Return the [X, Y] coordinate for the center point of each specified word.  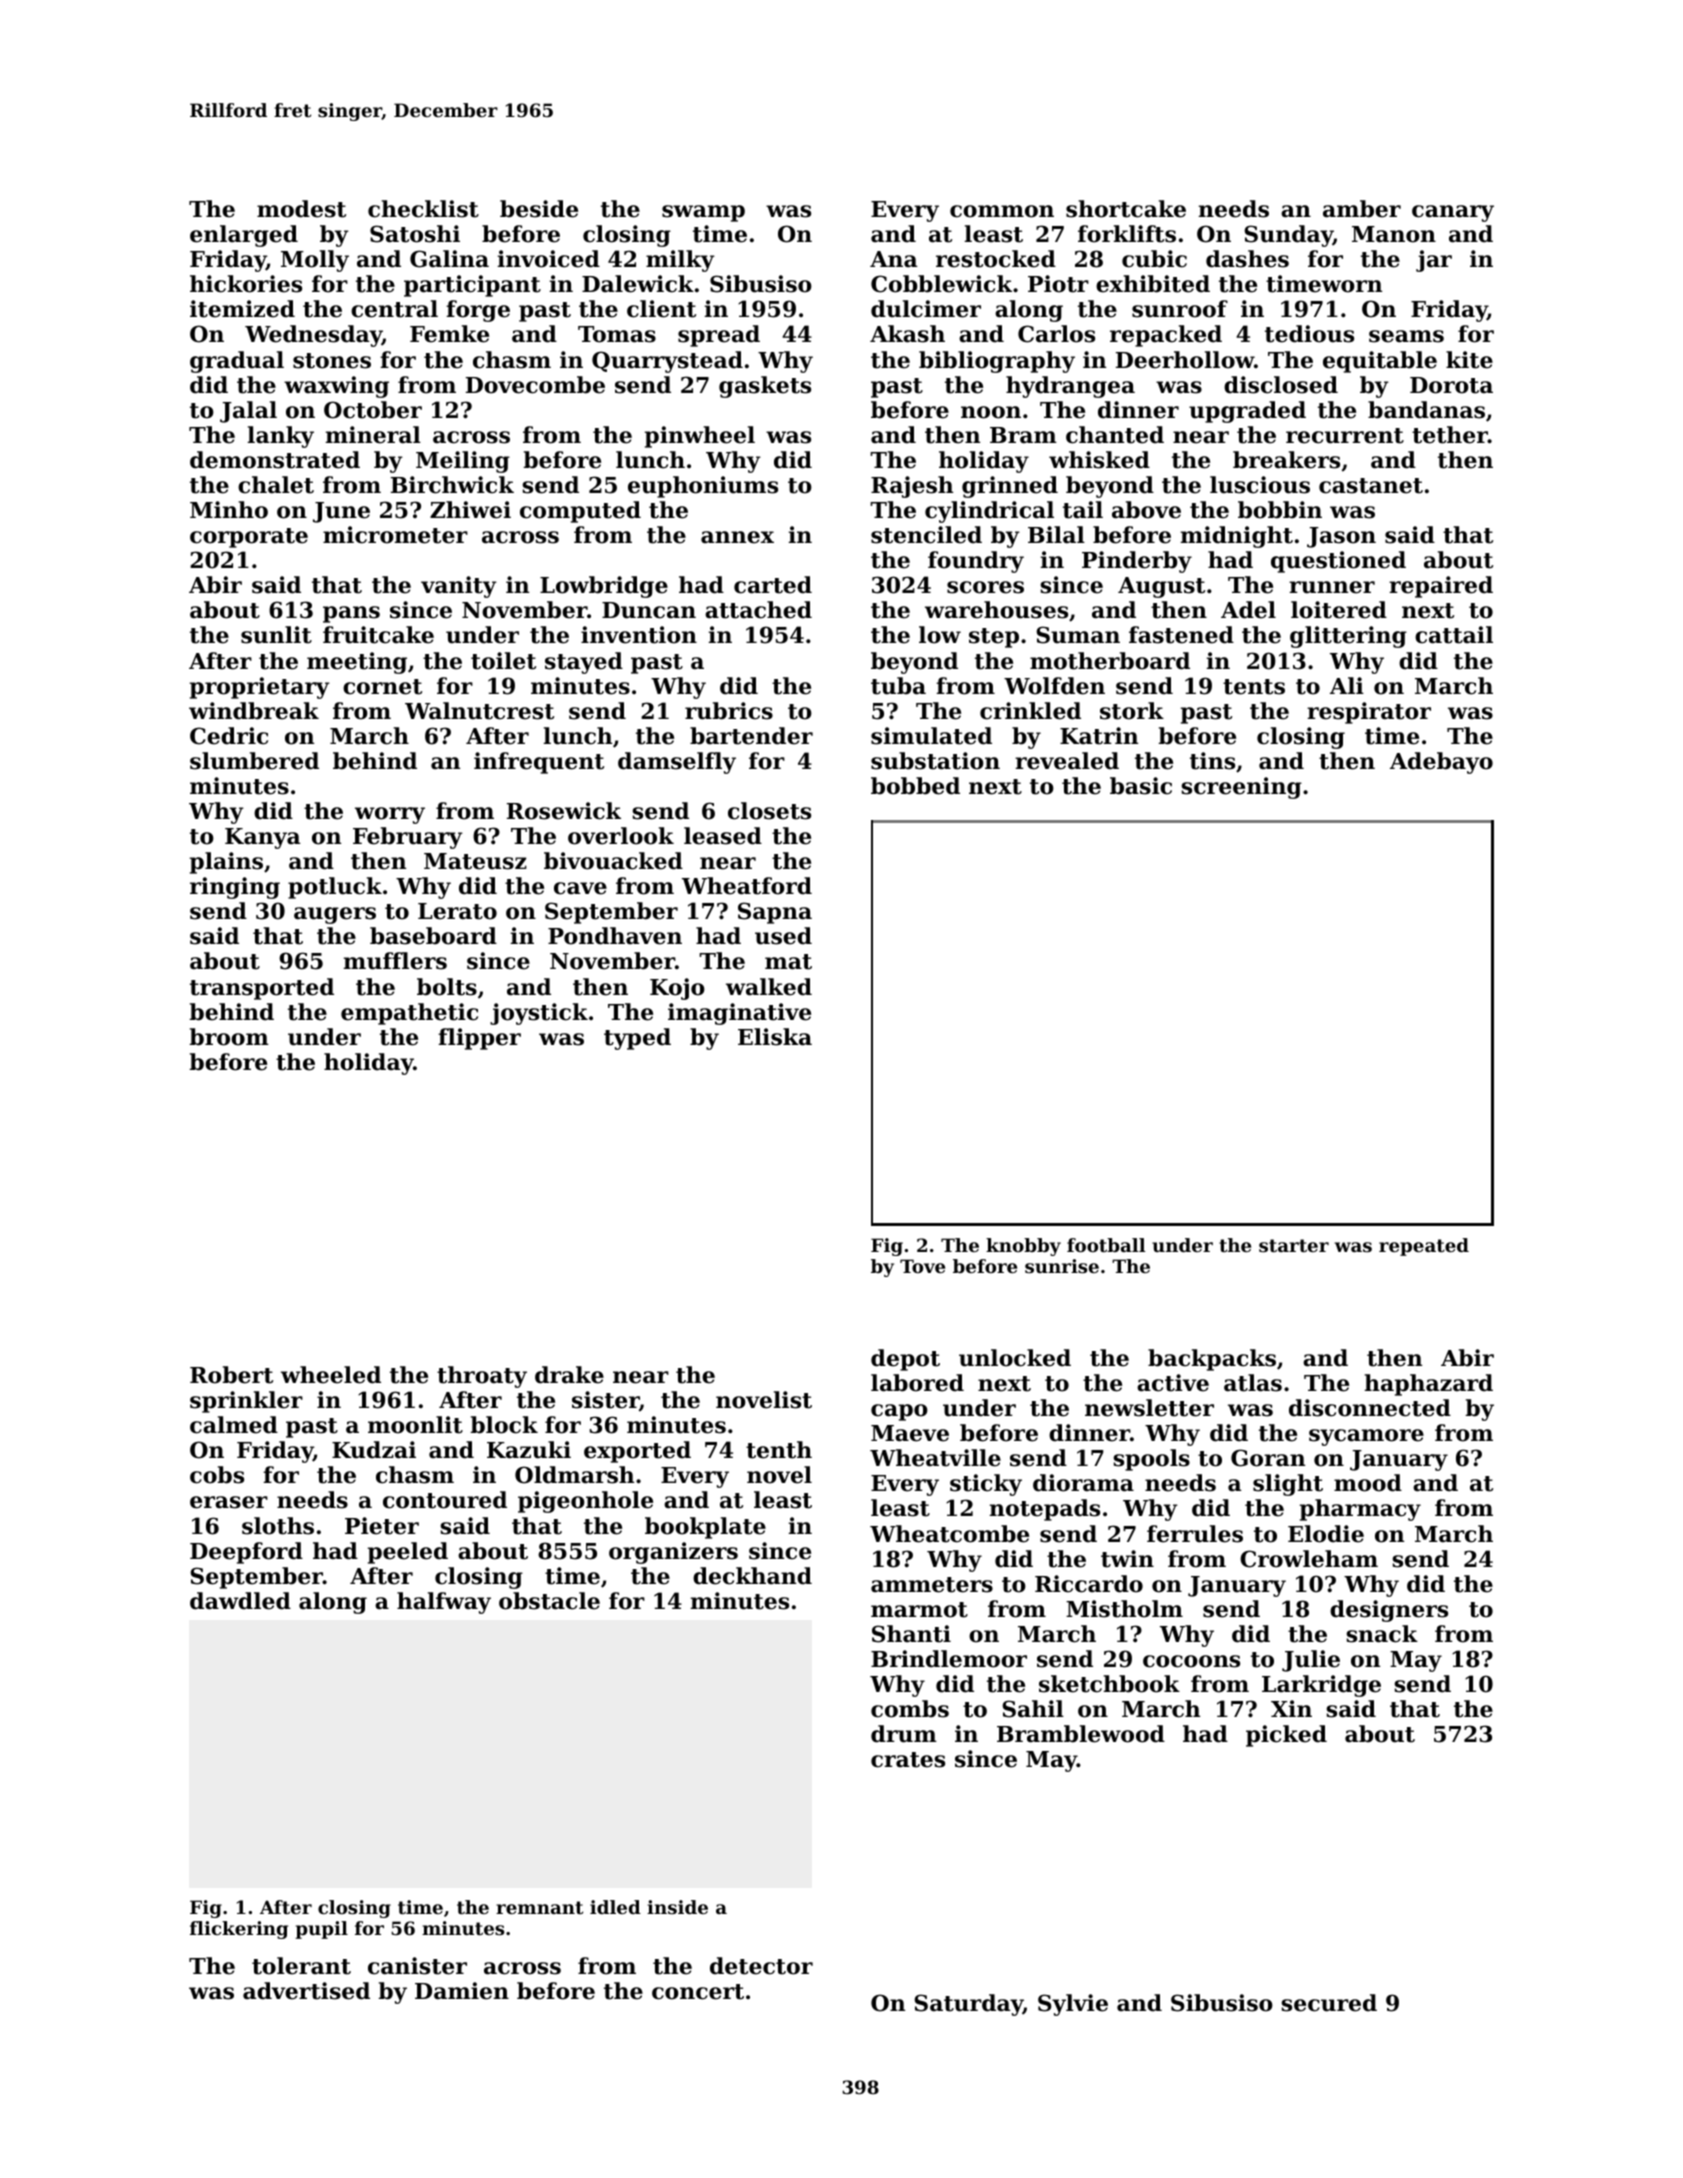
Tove [922, 1266]
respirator [1369, 713]
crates [908, 1760]
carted [773, 585]
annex [737, 537]
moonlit [415, 1425]
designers [1389, 1611]
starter [1294, 1245]
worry [390, 815]
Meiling [463, 462]
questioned [1338, 562]
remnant [539, 1907]
